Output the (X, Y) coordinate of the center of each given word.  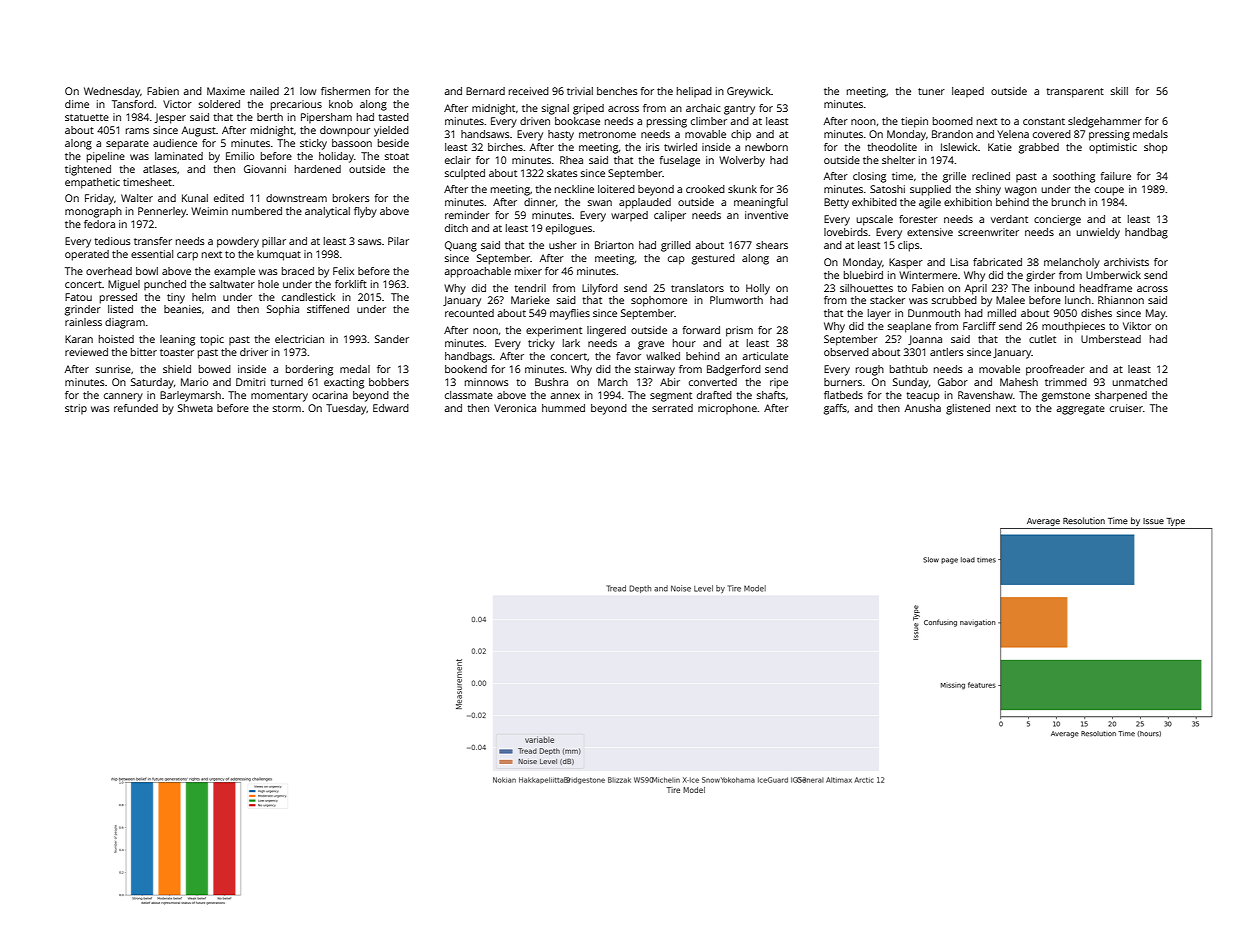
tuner (931, 91)
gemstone (1066, 397)
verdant (1009, 219)
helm (204, 297)
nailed (264, 91)
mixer (528, 271)
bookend (466, 369)
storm (287, 408)
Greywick (749, 92)
